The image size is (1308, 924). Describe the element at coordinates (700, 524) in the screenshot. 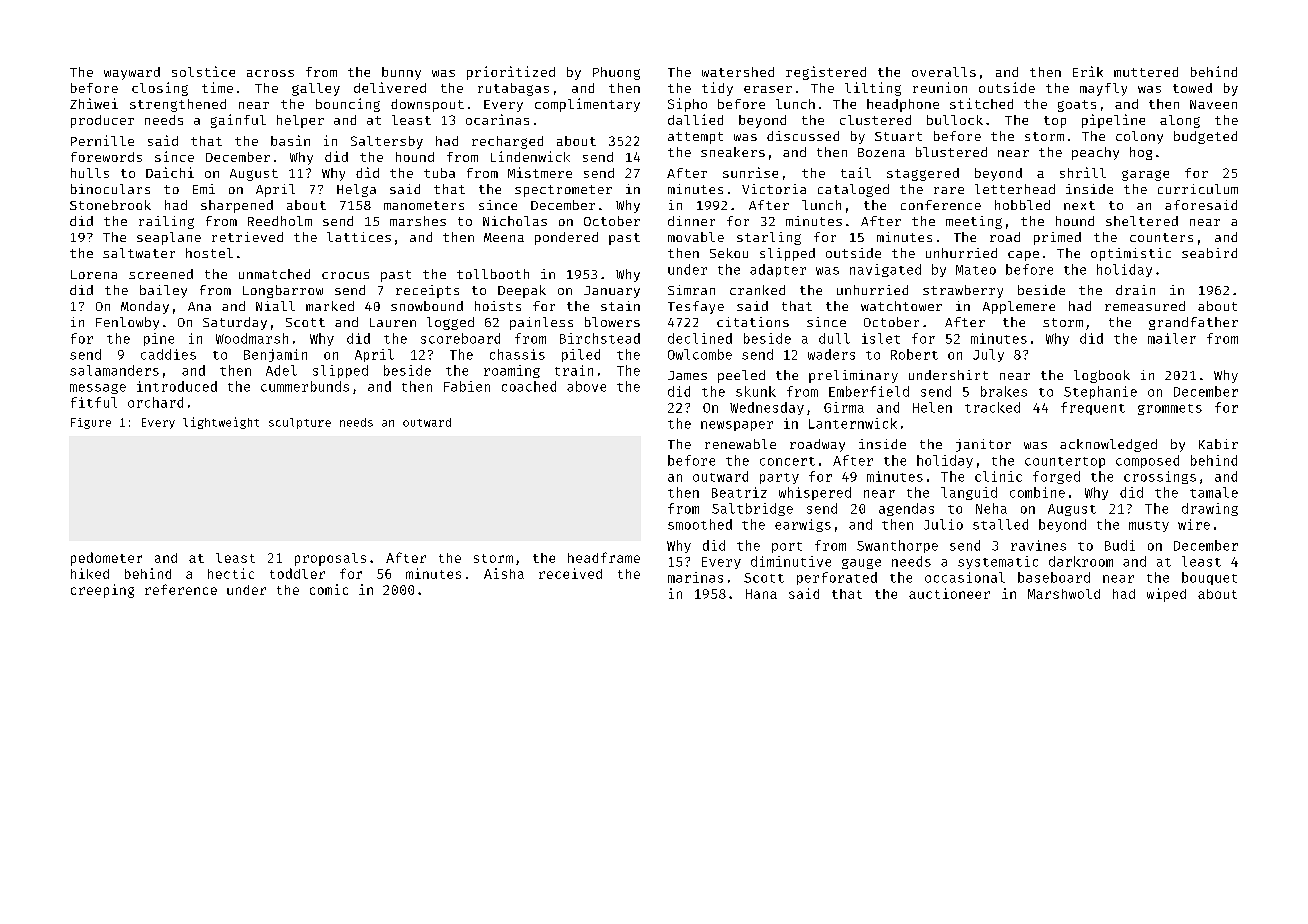

I see `smoothed` at that location.
